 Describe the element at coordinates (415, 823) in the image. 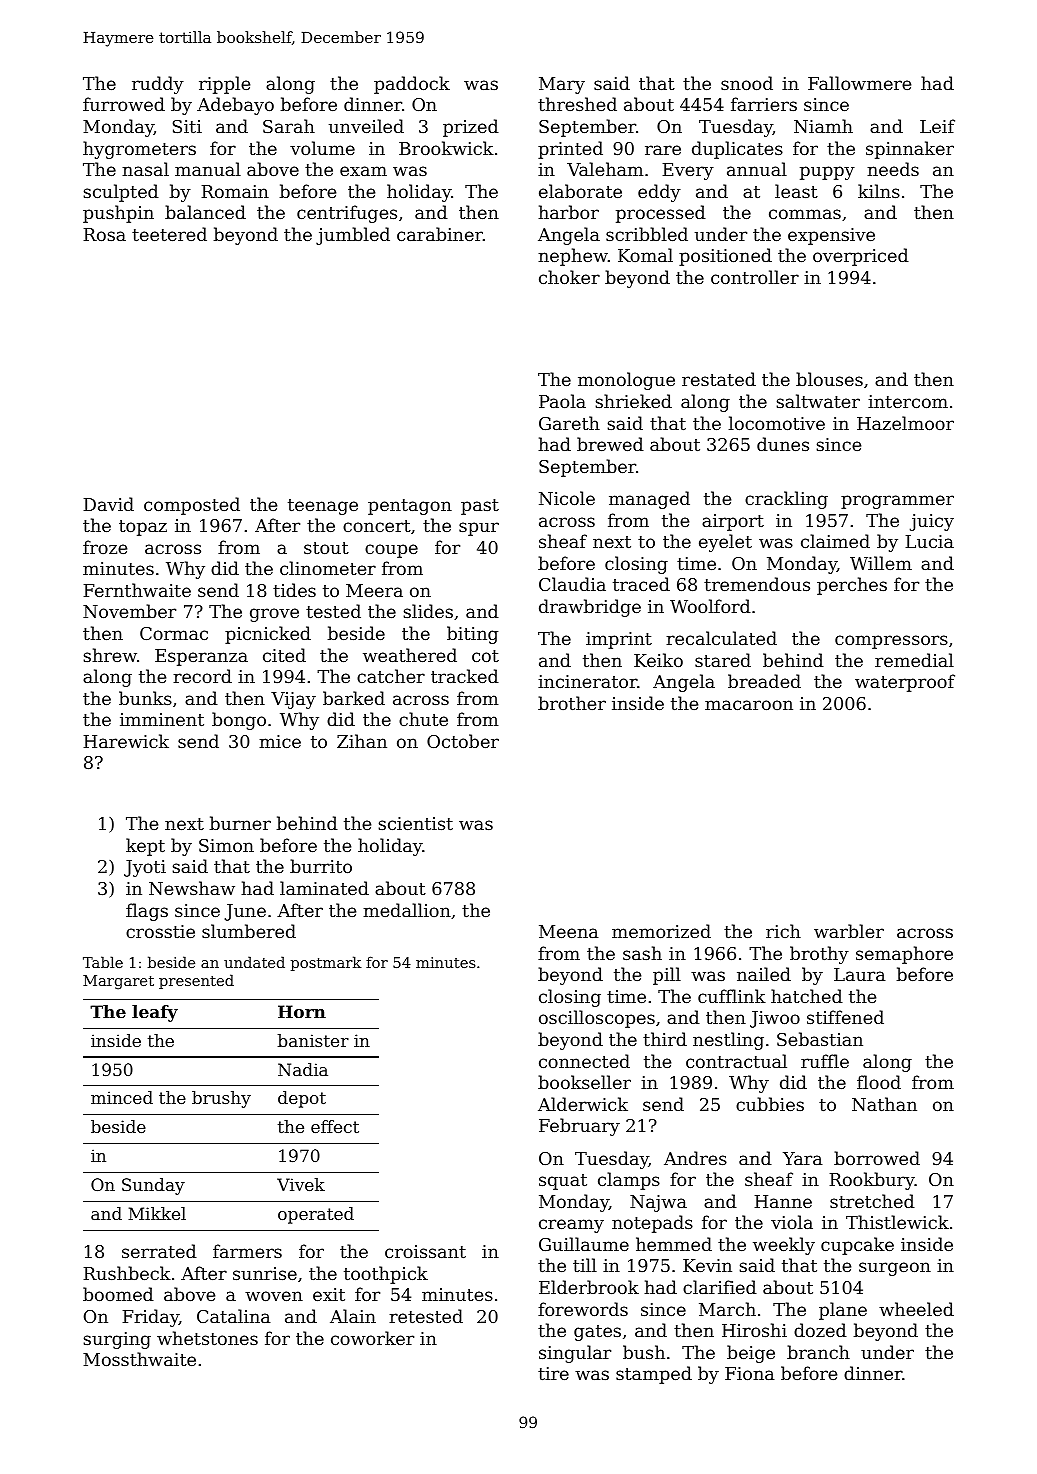

I see `scientist` at that location.
